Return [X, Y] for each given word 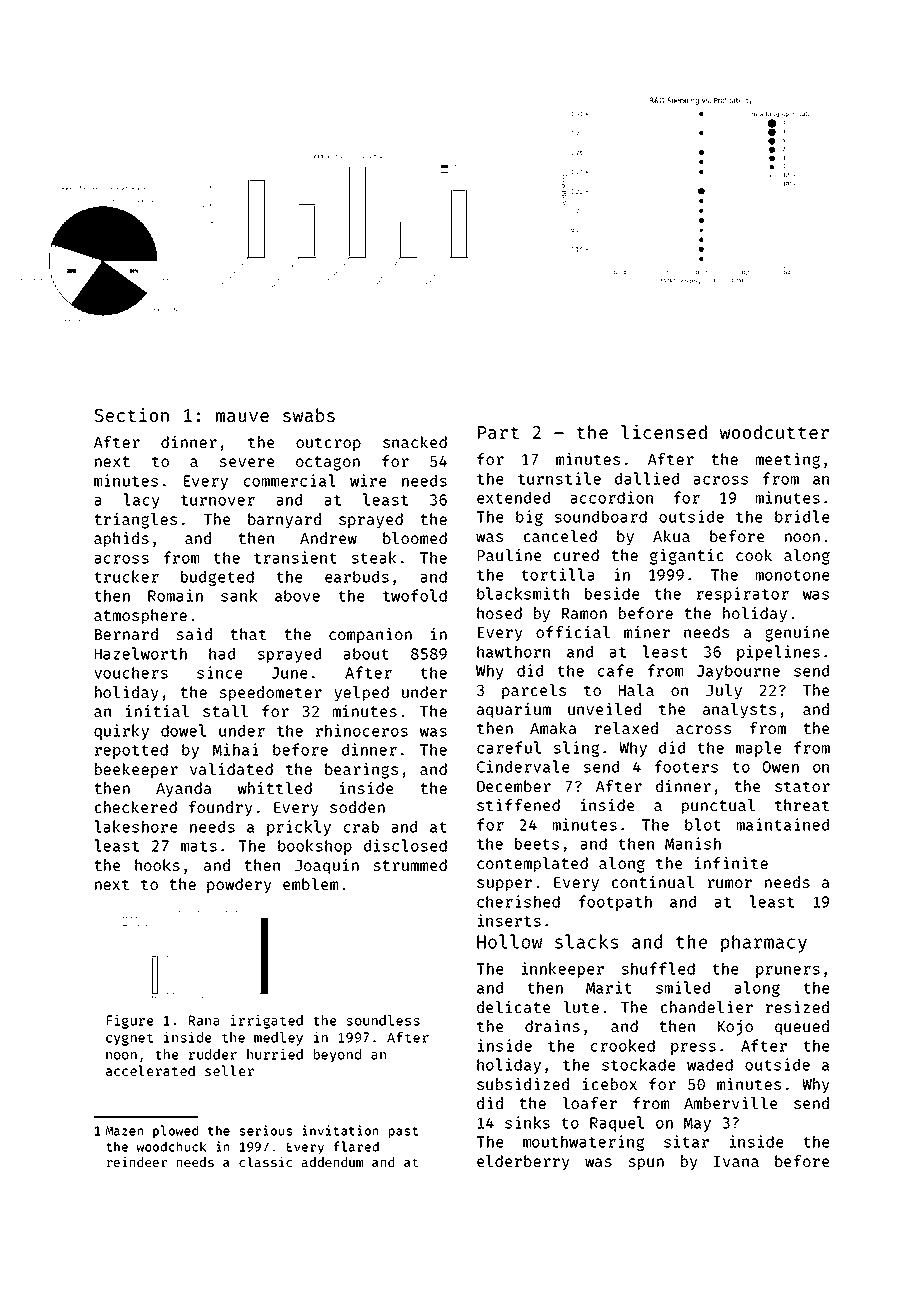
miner [647, 632]
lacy [141, 501]
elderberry [523, 1163]
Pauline [509, 555]
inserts [509, 920]
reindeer [137, 1162]
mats [199, 846]
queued [802, 1028]
